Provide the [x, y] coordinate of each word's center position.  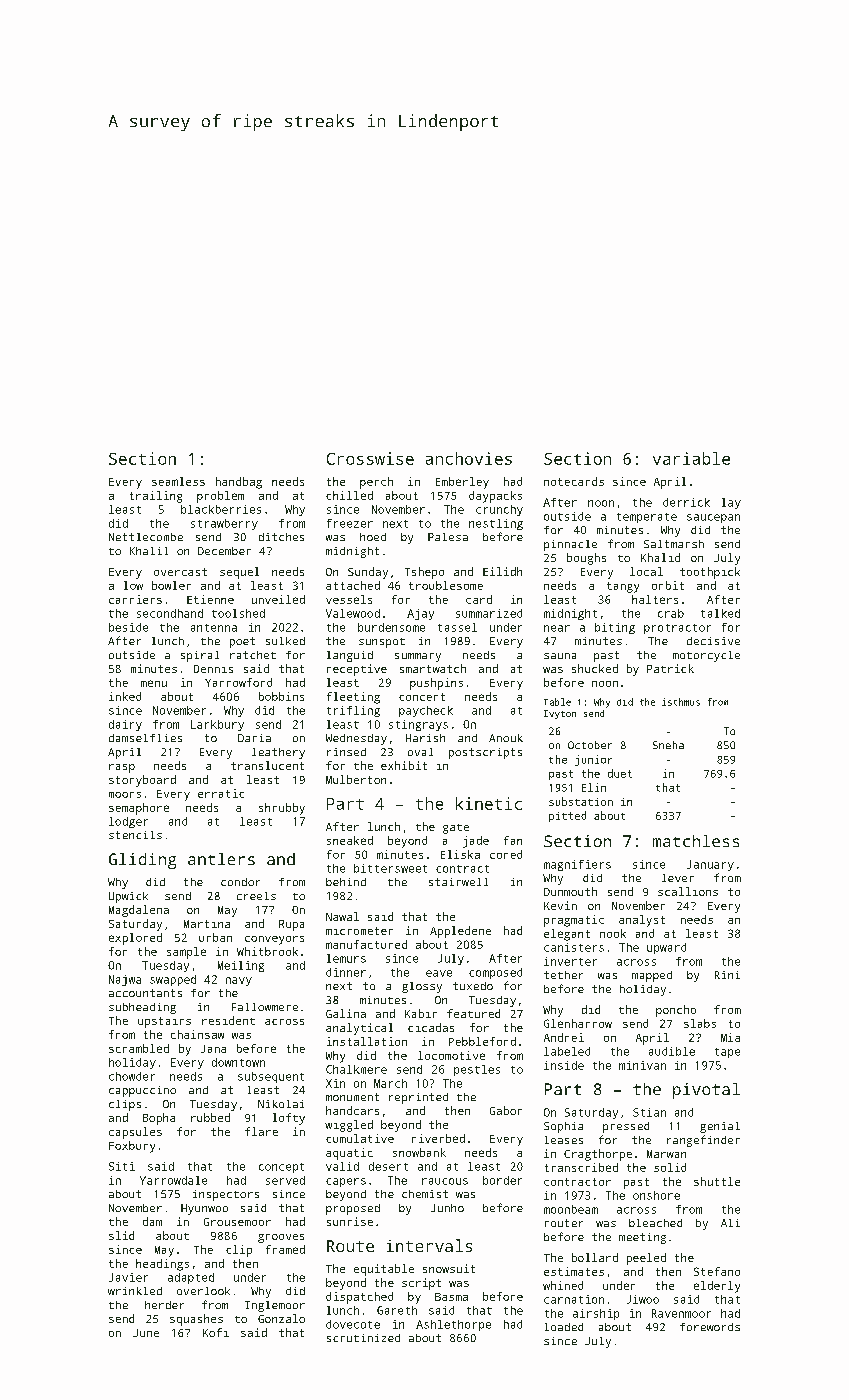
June [146, 1333]
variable [691, 458]
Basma [451, 1297]
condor [240, 882]
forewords [710, 1327]
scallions [688, 891]
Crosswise [370, 458]
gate [456, 829]
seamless [178, 481]
